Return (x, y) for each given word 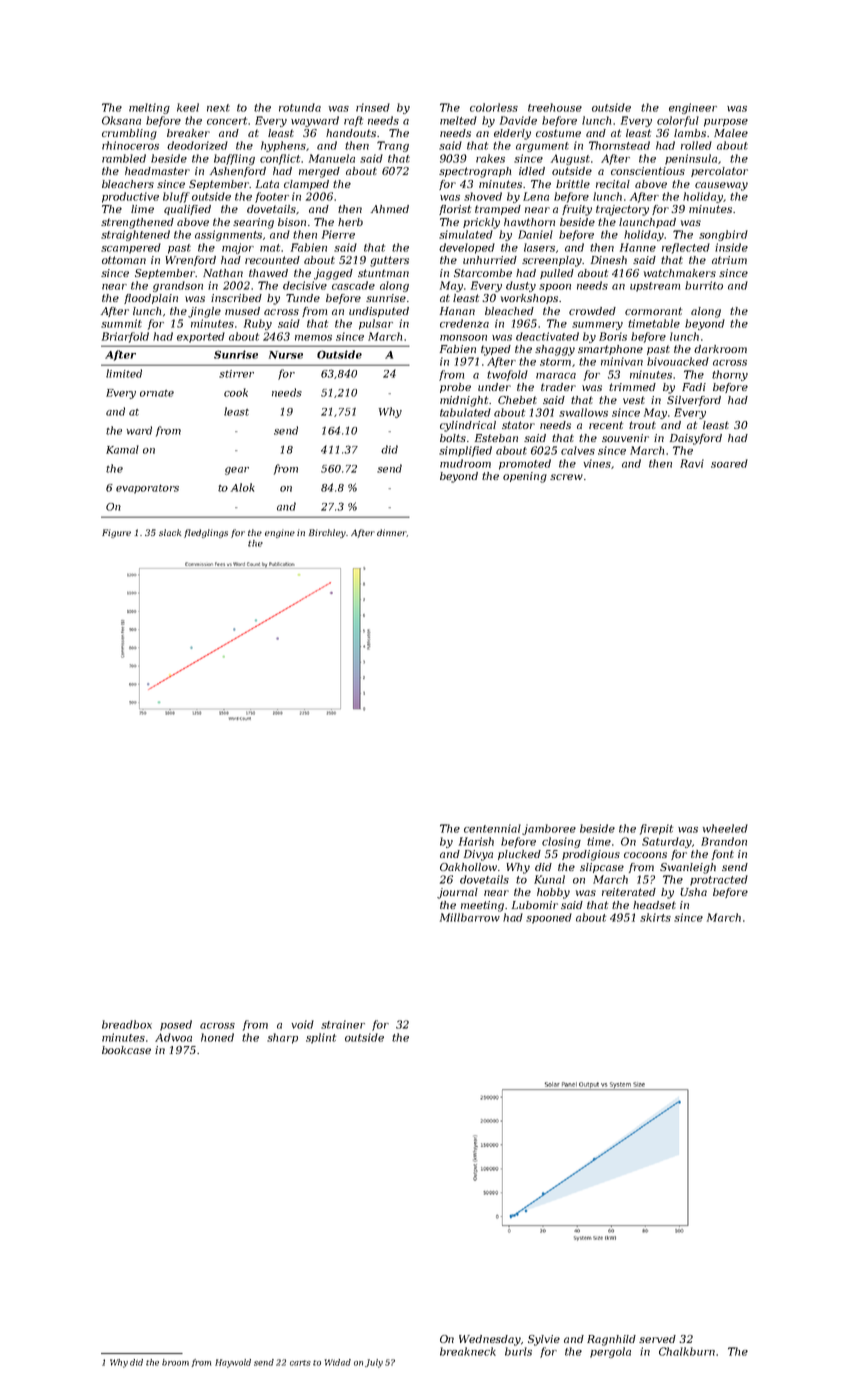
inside (731, 247)
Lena (536, 196)
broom (175, 1362)
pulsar (376, 324)
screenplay (552, 261)
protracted (719, 880)
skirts (655, 917)
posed (176, 1025)
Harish (476, 841)
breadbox (127, 1024)
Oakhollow (468, 867)
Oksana (121, 120)
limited (124, 373)
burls (518, 1351)
